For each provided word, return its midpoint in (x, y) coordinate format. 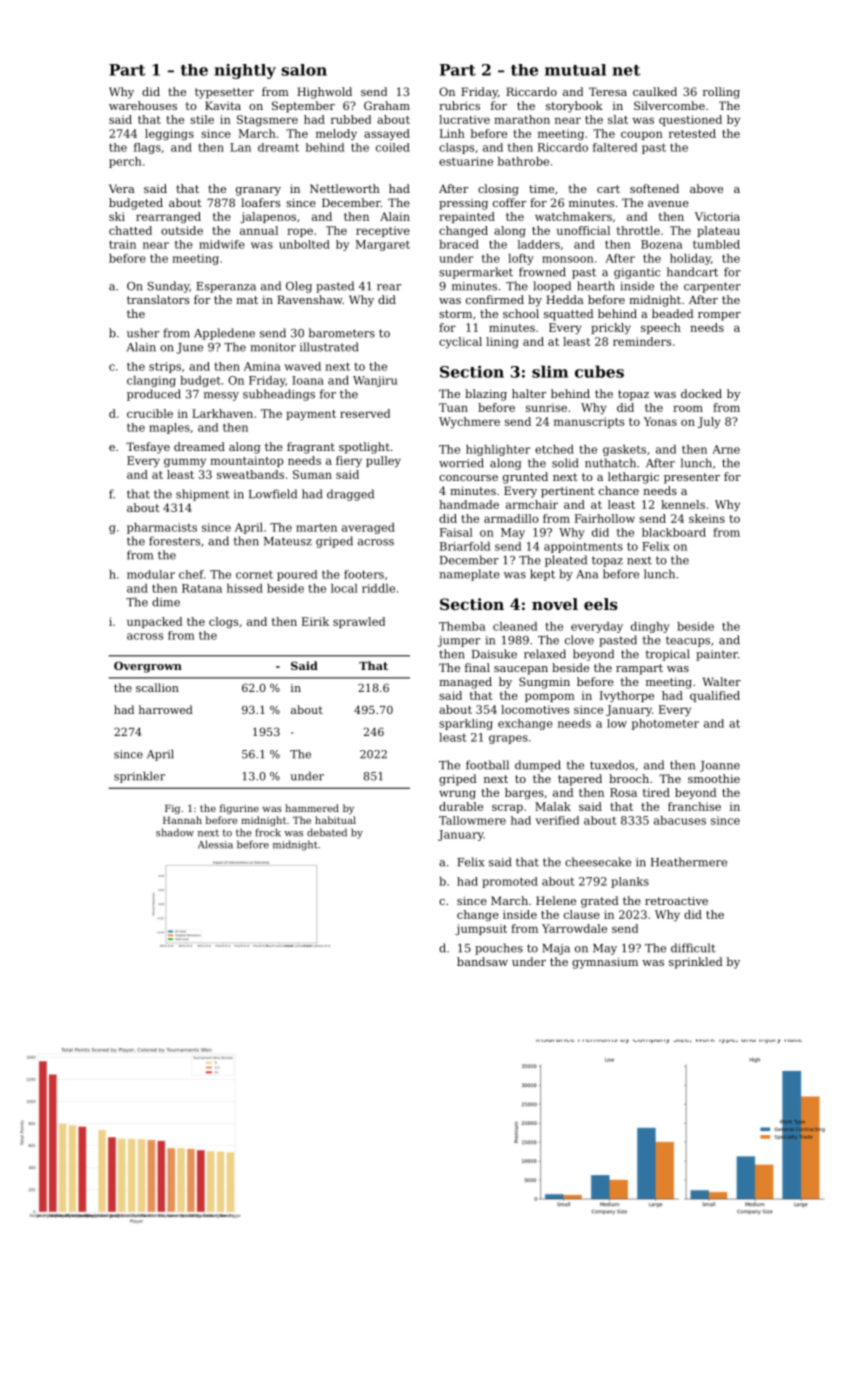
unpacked (155, 622)
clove (579, 640)
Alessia (215, 844)
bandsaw (482, 961)
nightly (245, 71)
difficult (693, 948)
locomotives (535, 709)
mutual (575, 70)
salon (304, 70)
